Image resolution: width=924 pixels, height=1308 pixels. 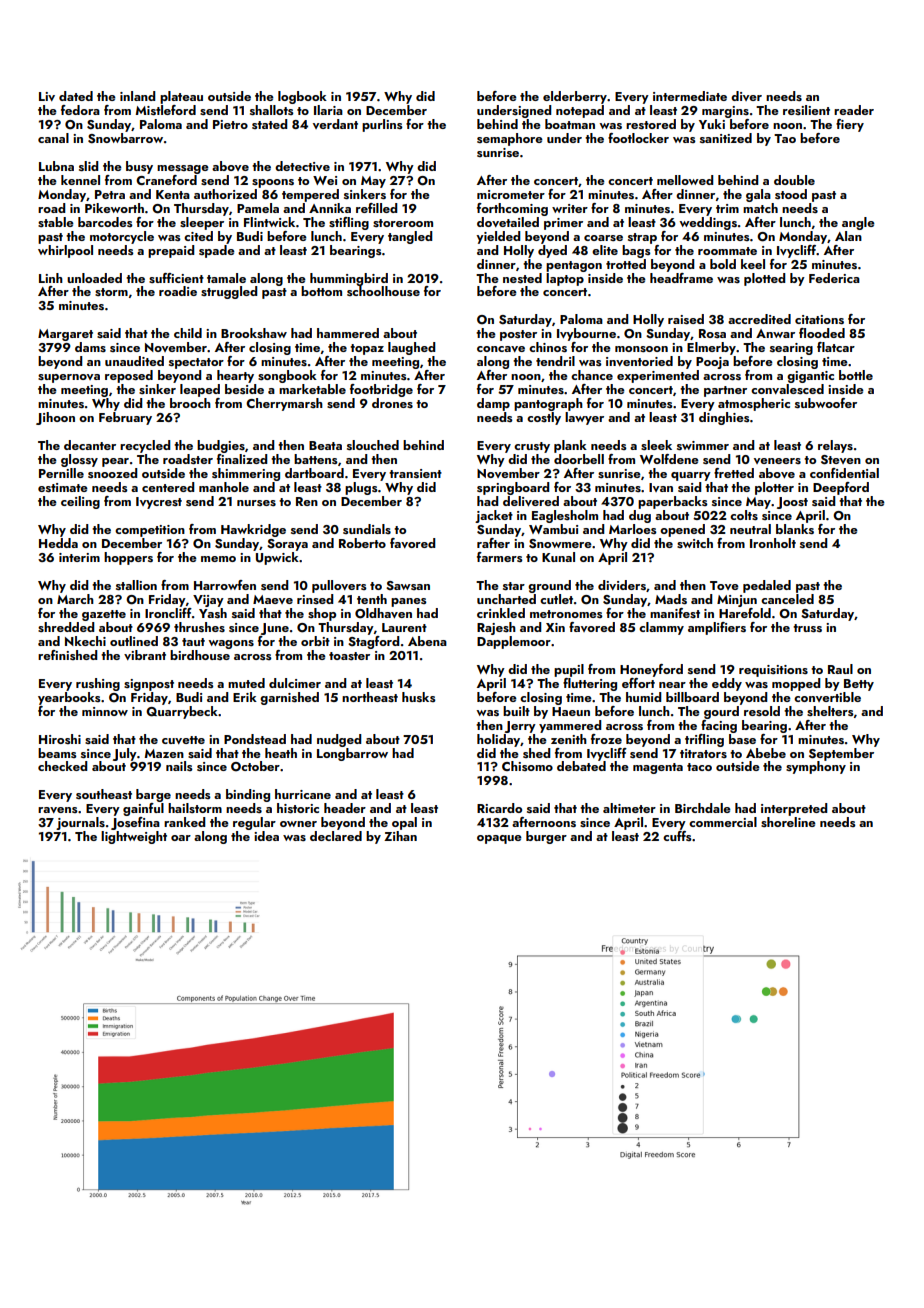 I want to click on inland, so click(x=137, y=96).
